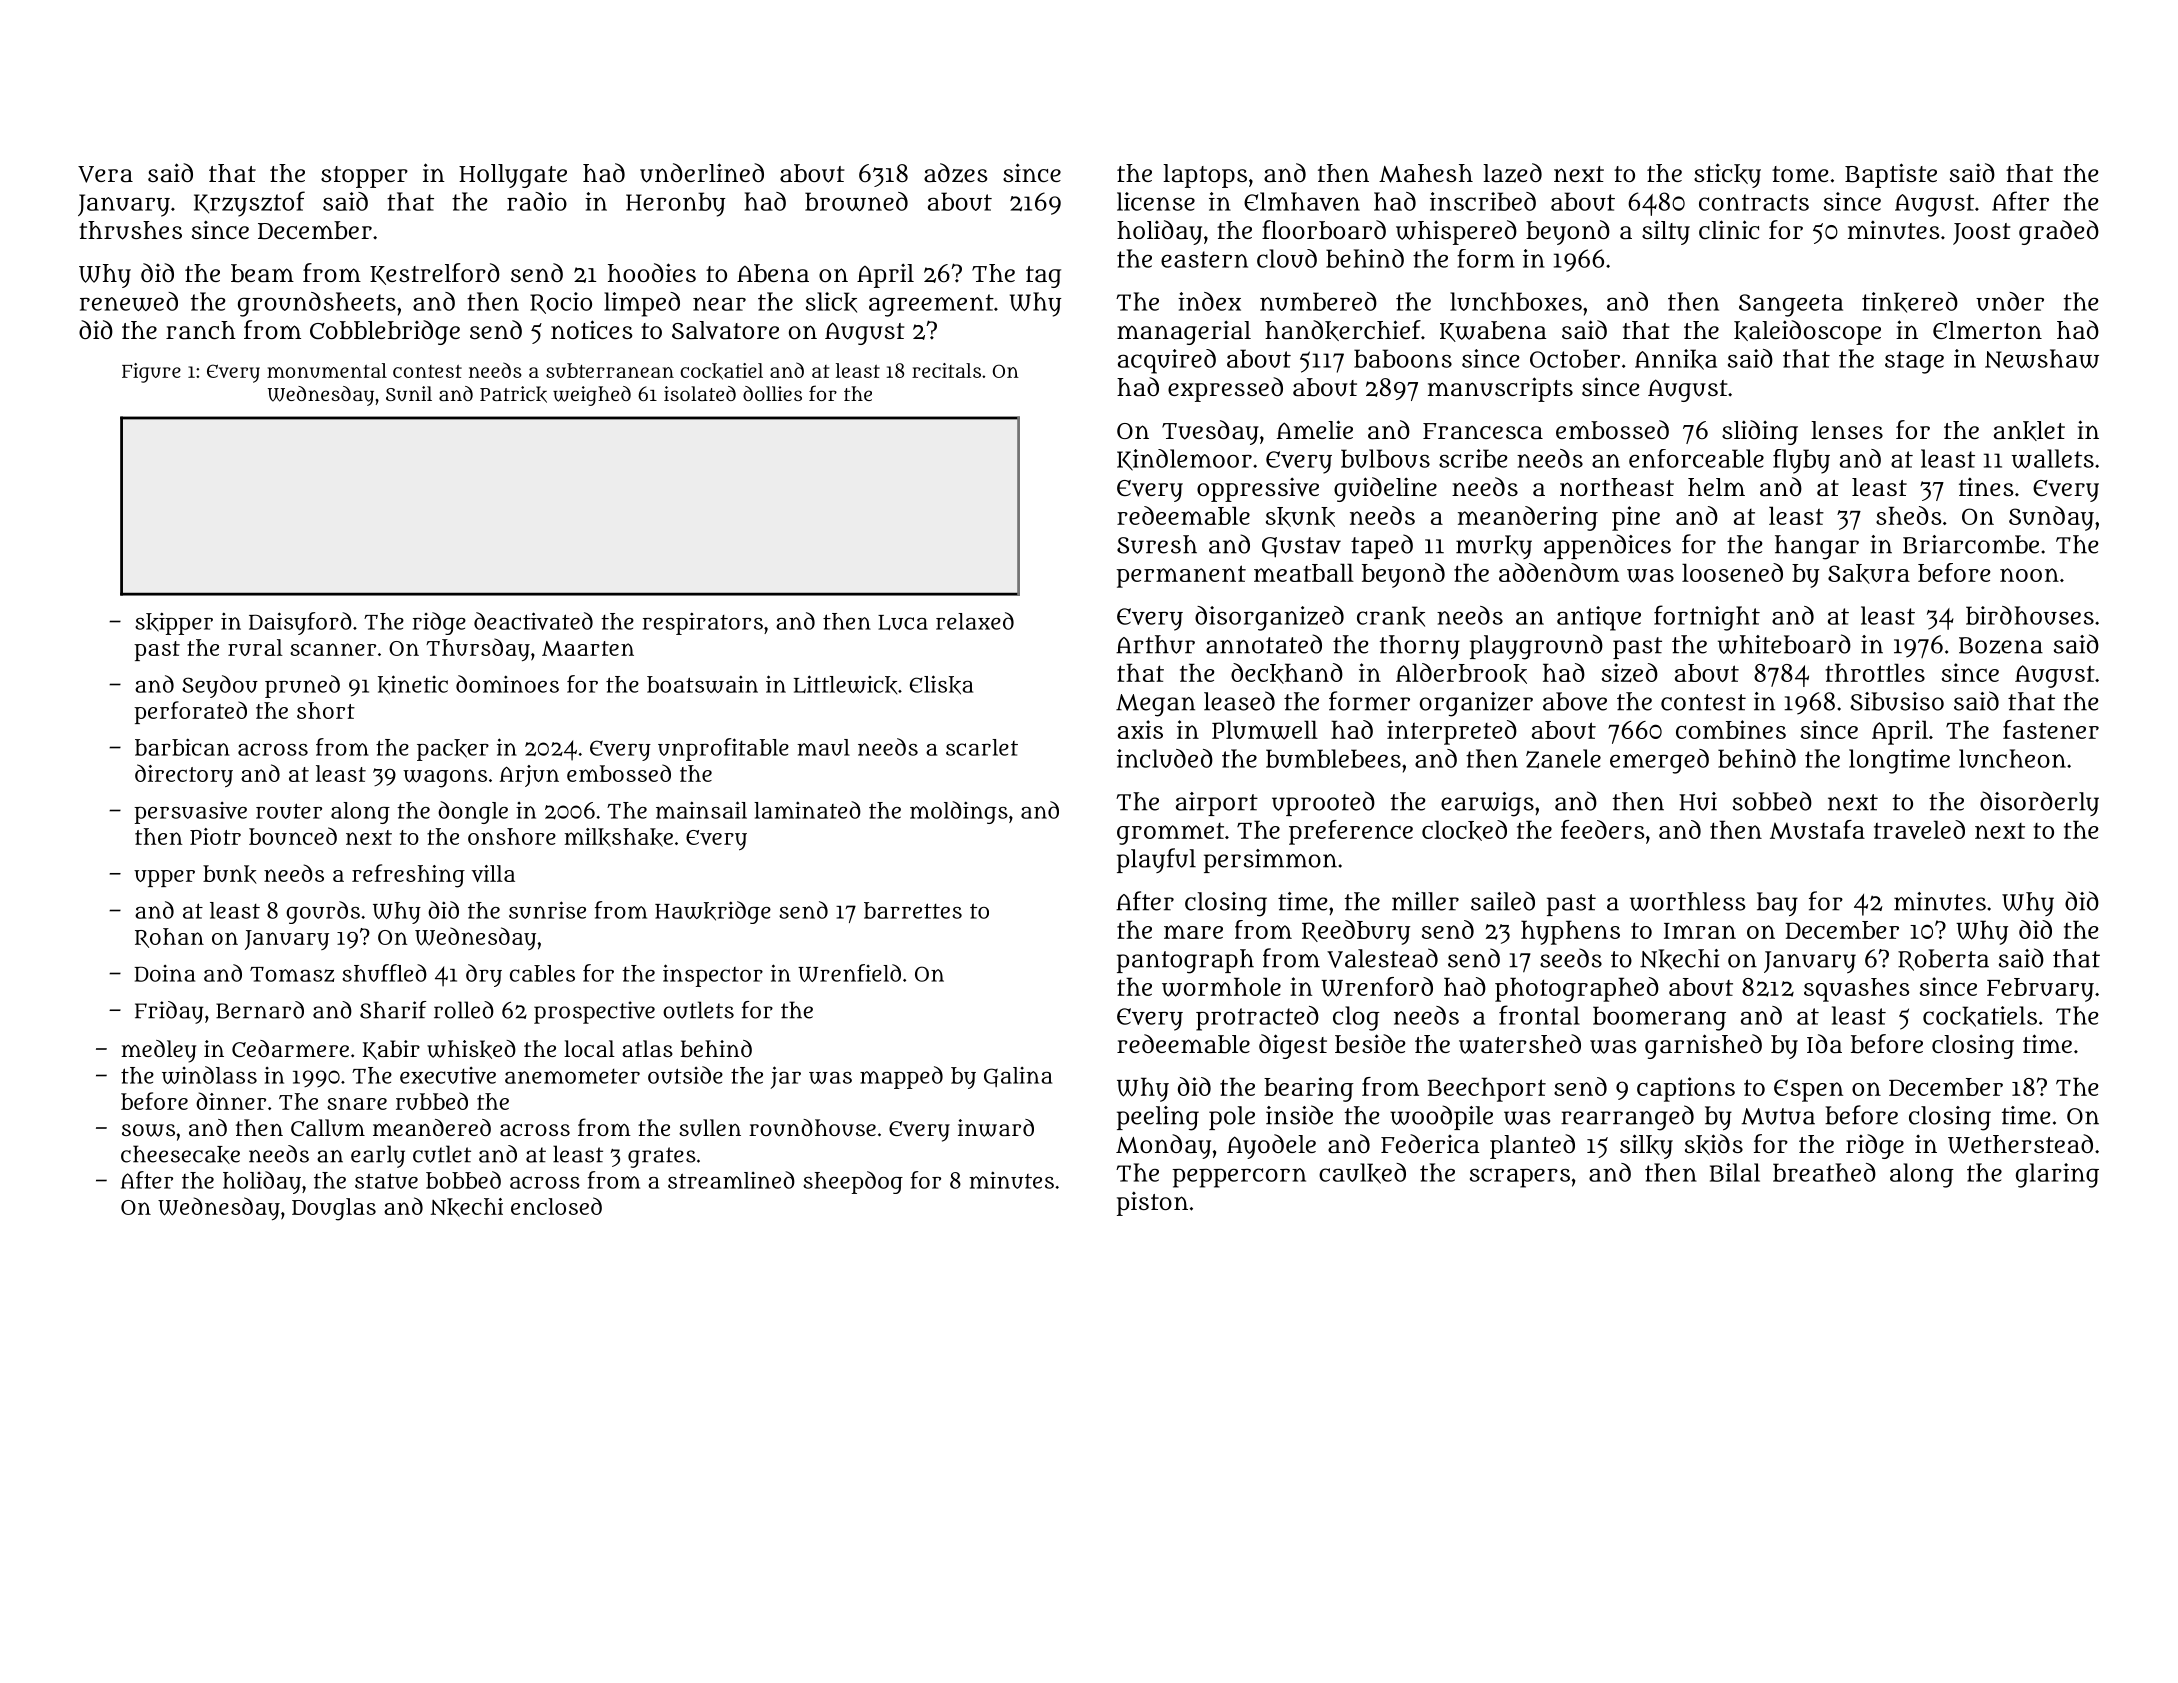 This screenshot has height=1683, width=2178. I want to click on Bilal, so click(1735, 1172).
